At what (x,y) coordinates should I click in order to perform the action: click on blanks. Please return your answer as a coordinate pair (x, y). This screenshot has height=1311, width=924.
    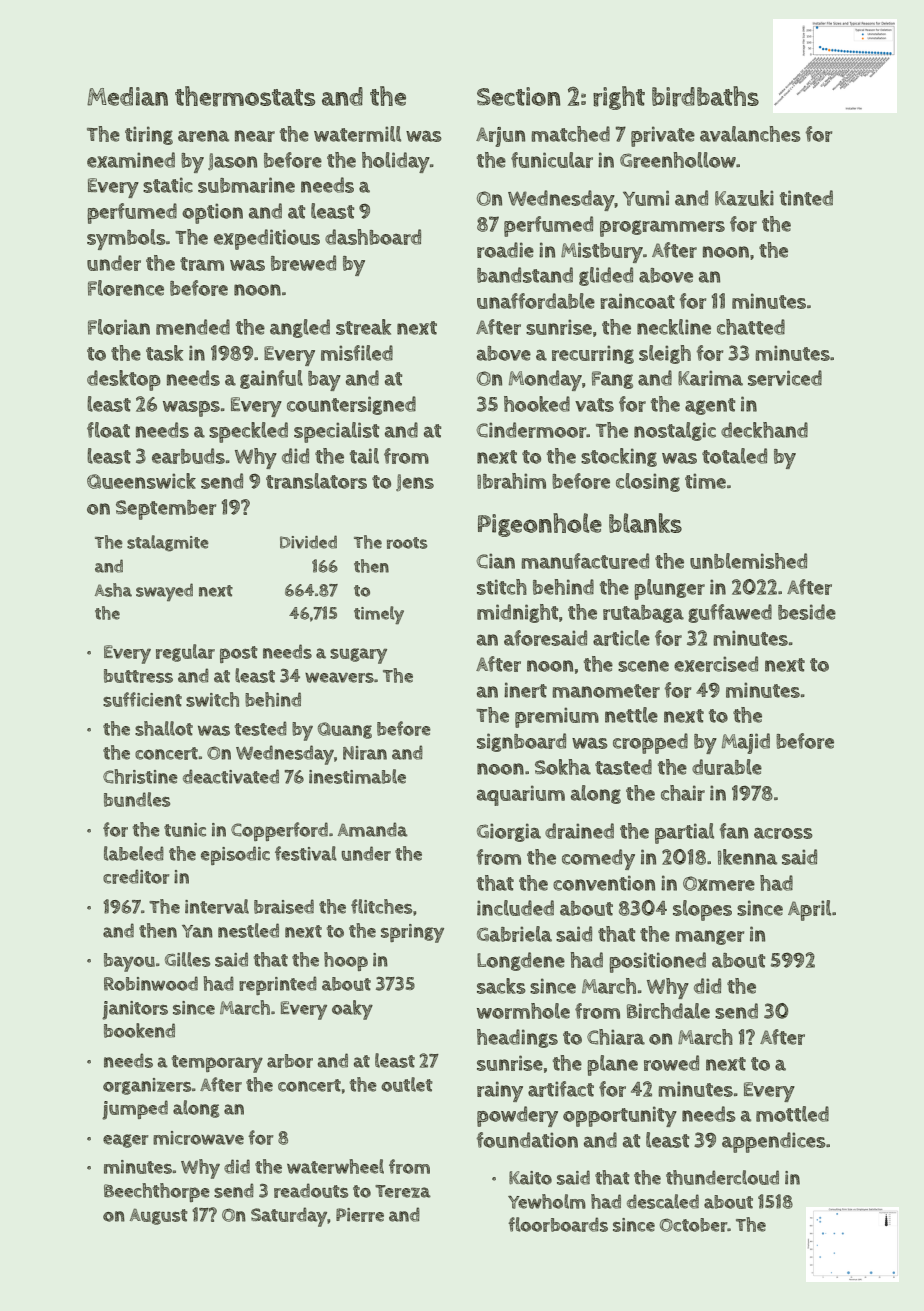
    Looking at the image, I should click on (645, 523).
